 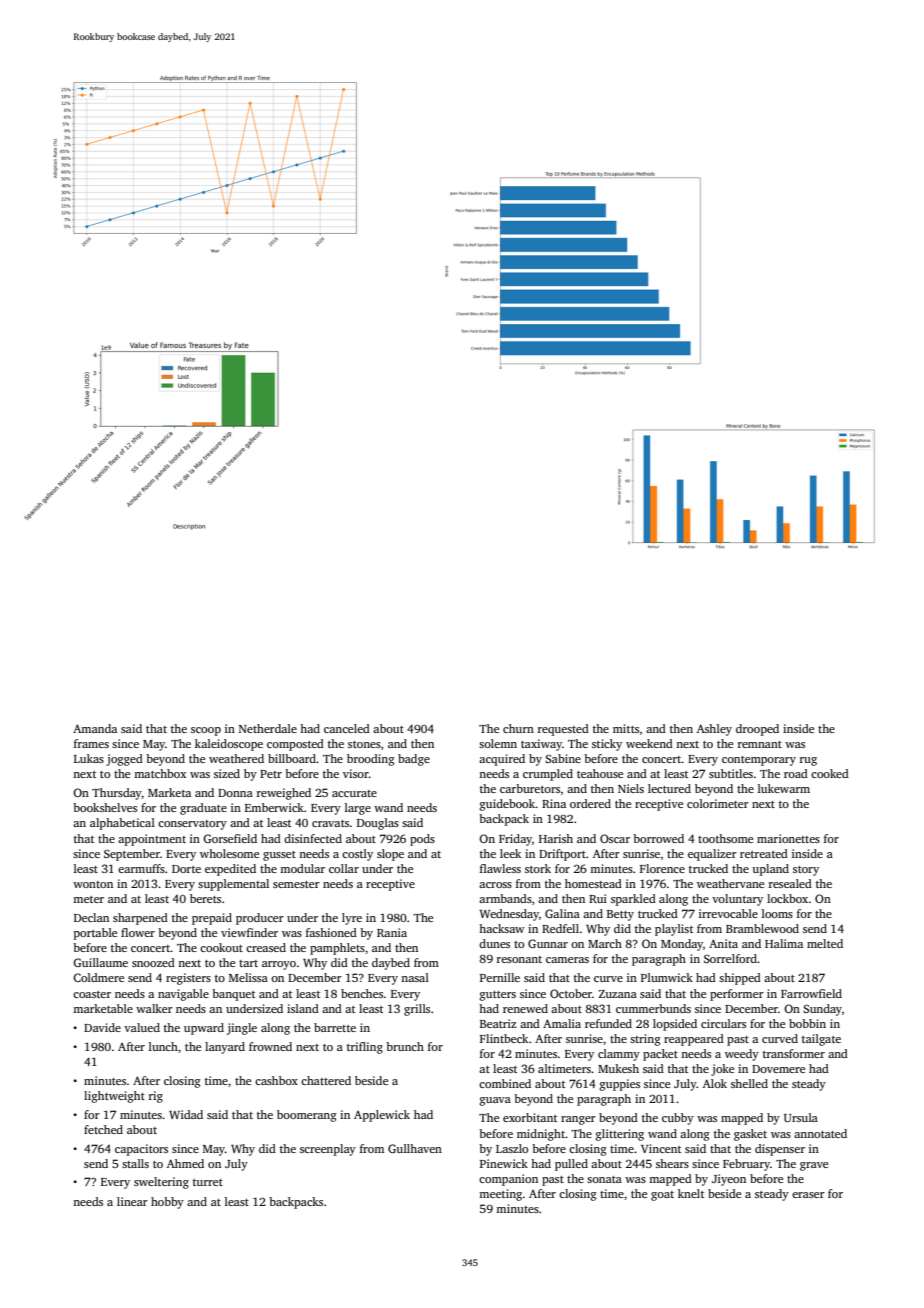 What do you see at coordinates (674, 930) in the document?
I see `playlist` at bounding box center [674, 930].
